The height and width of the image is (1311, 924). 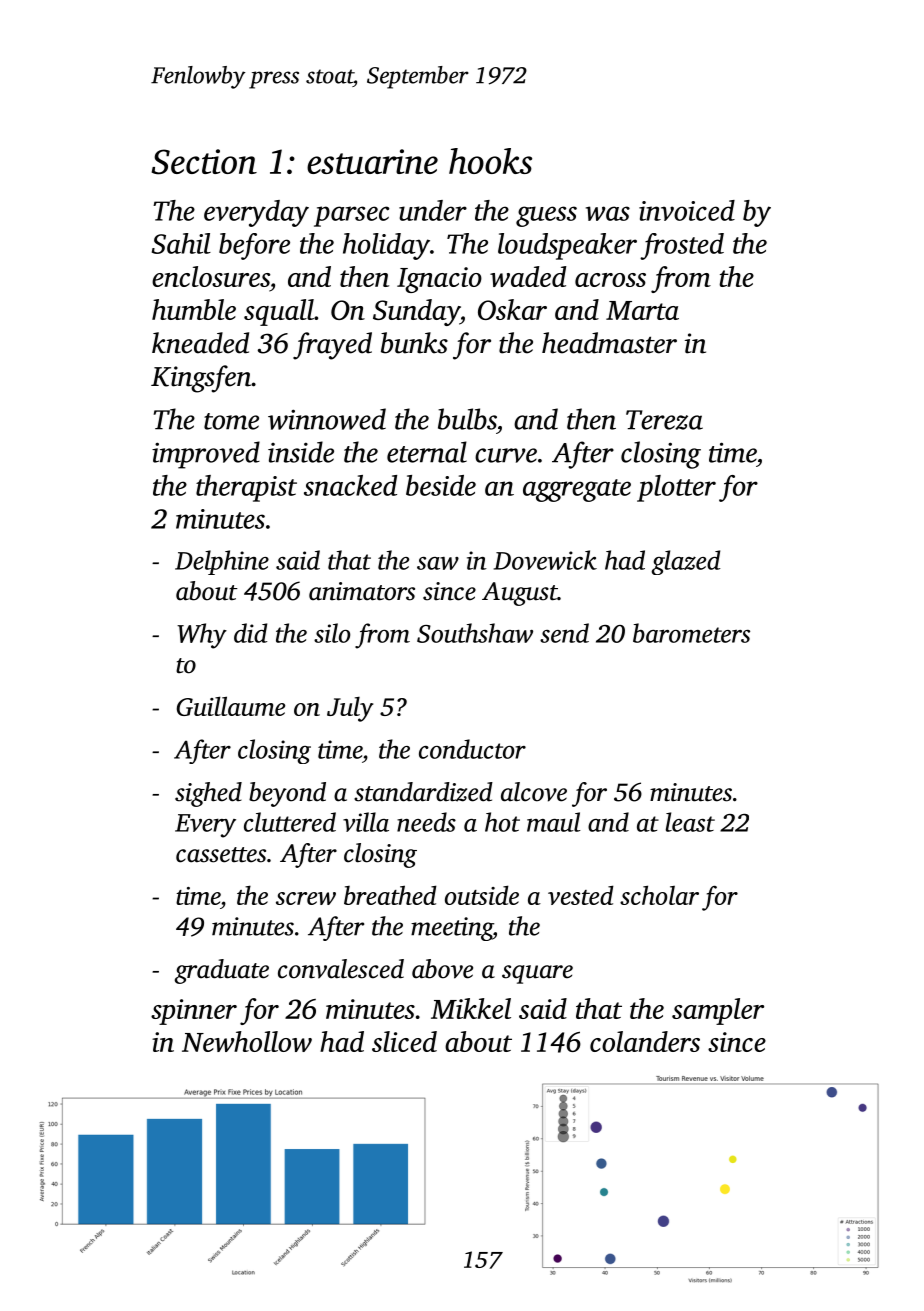 I want to click on was, so click(x=608, y=213).
